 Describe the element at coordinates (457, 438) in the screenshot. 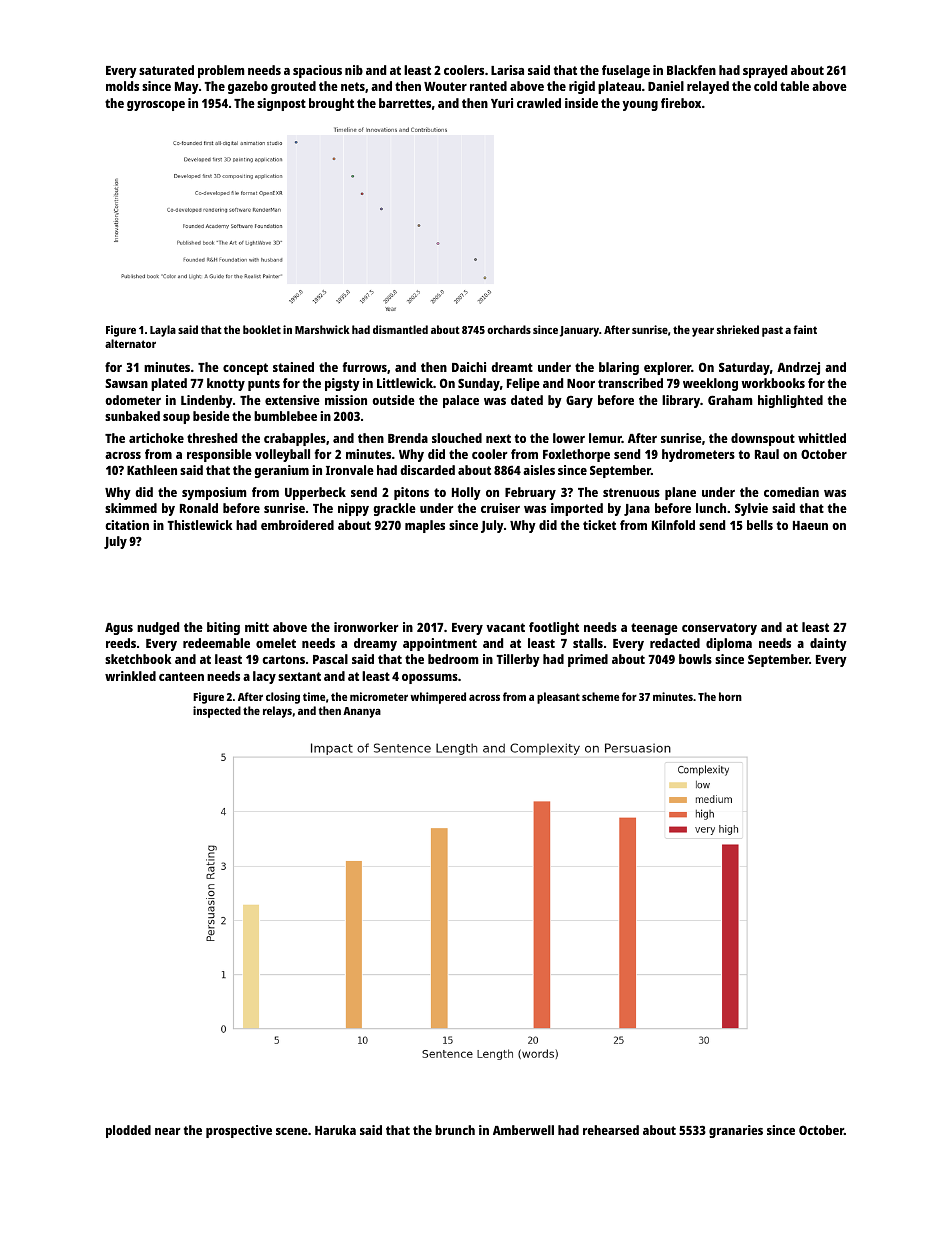

I see `slouched` at that location.
